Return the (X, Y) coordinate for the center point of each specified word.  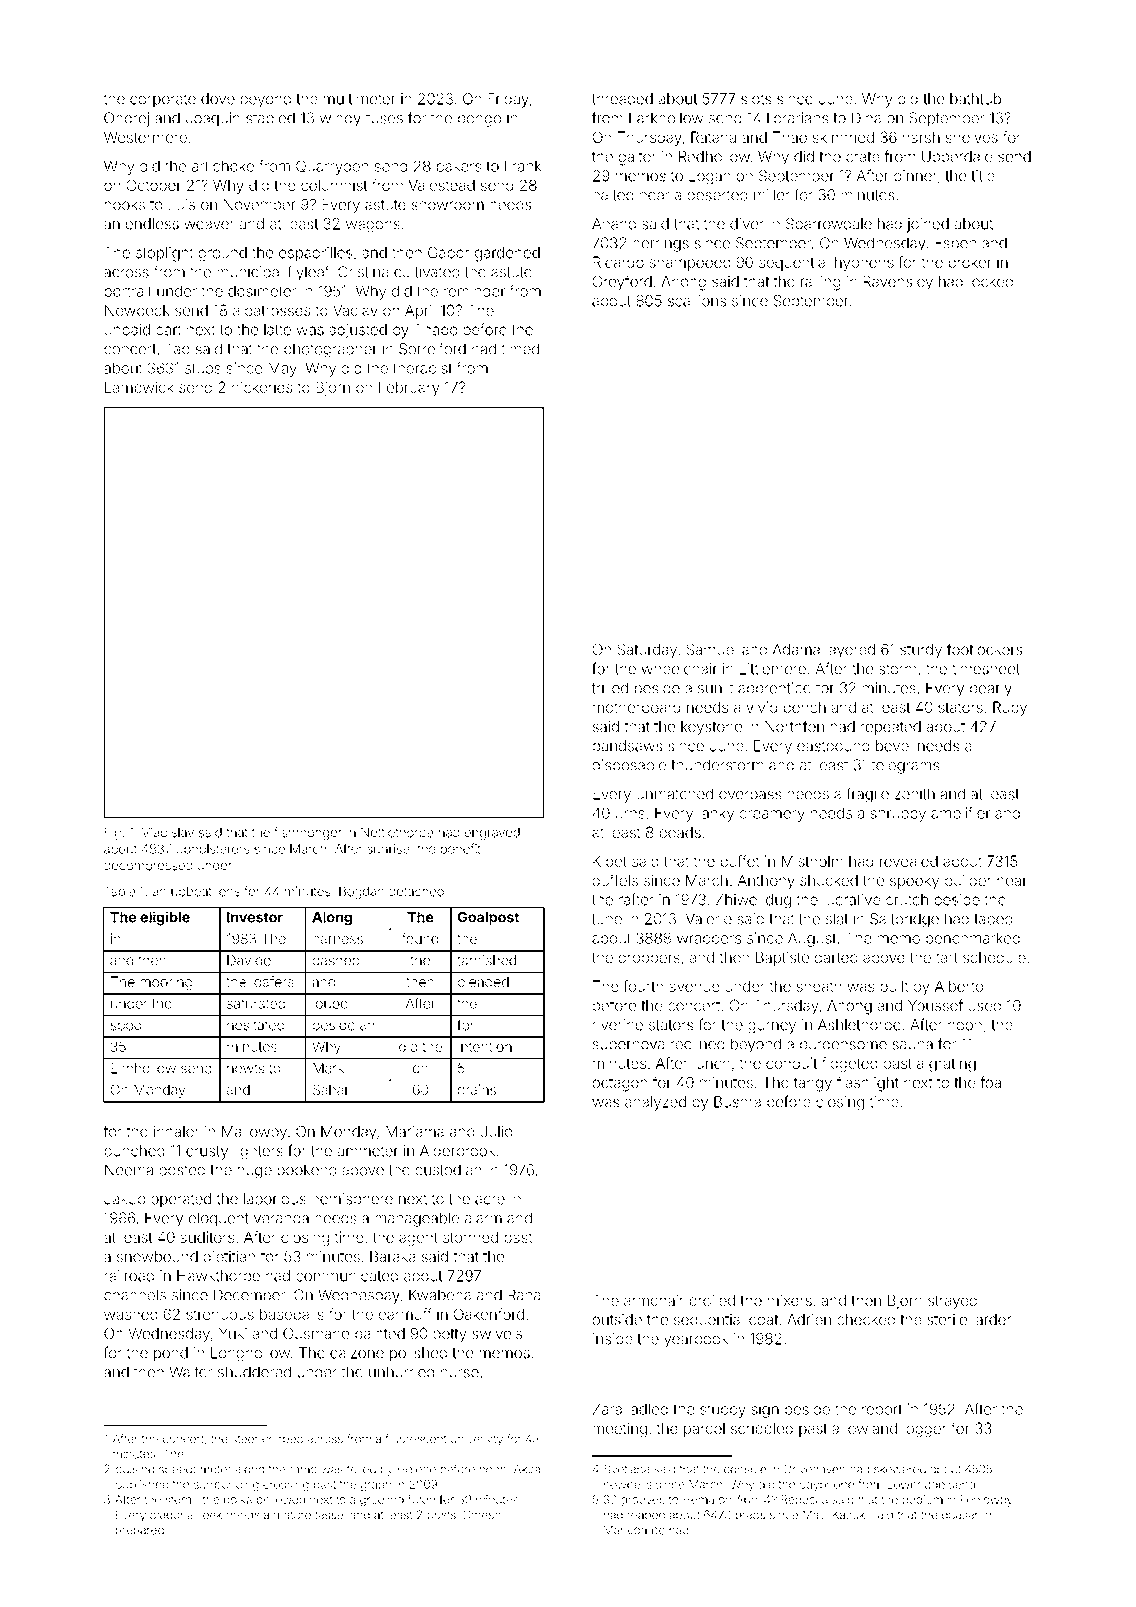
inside (613, 1339)
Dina (866, 118)
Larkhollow (666, 118)
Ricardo (618, 262)
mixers (790, 1300)
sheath (819, 986)
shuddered (254, 1372)
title (983, 176)
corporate (163, 101)
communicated (347, 1276)
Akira (527, 1469)
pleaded (483, 983)
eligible (165, 918)
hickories (262, 387)
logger (925, 1430)
